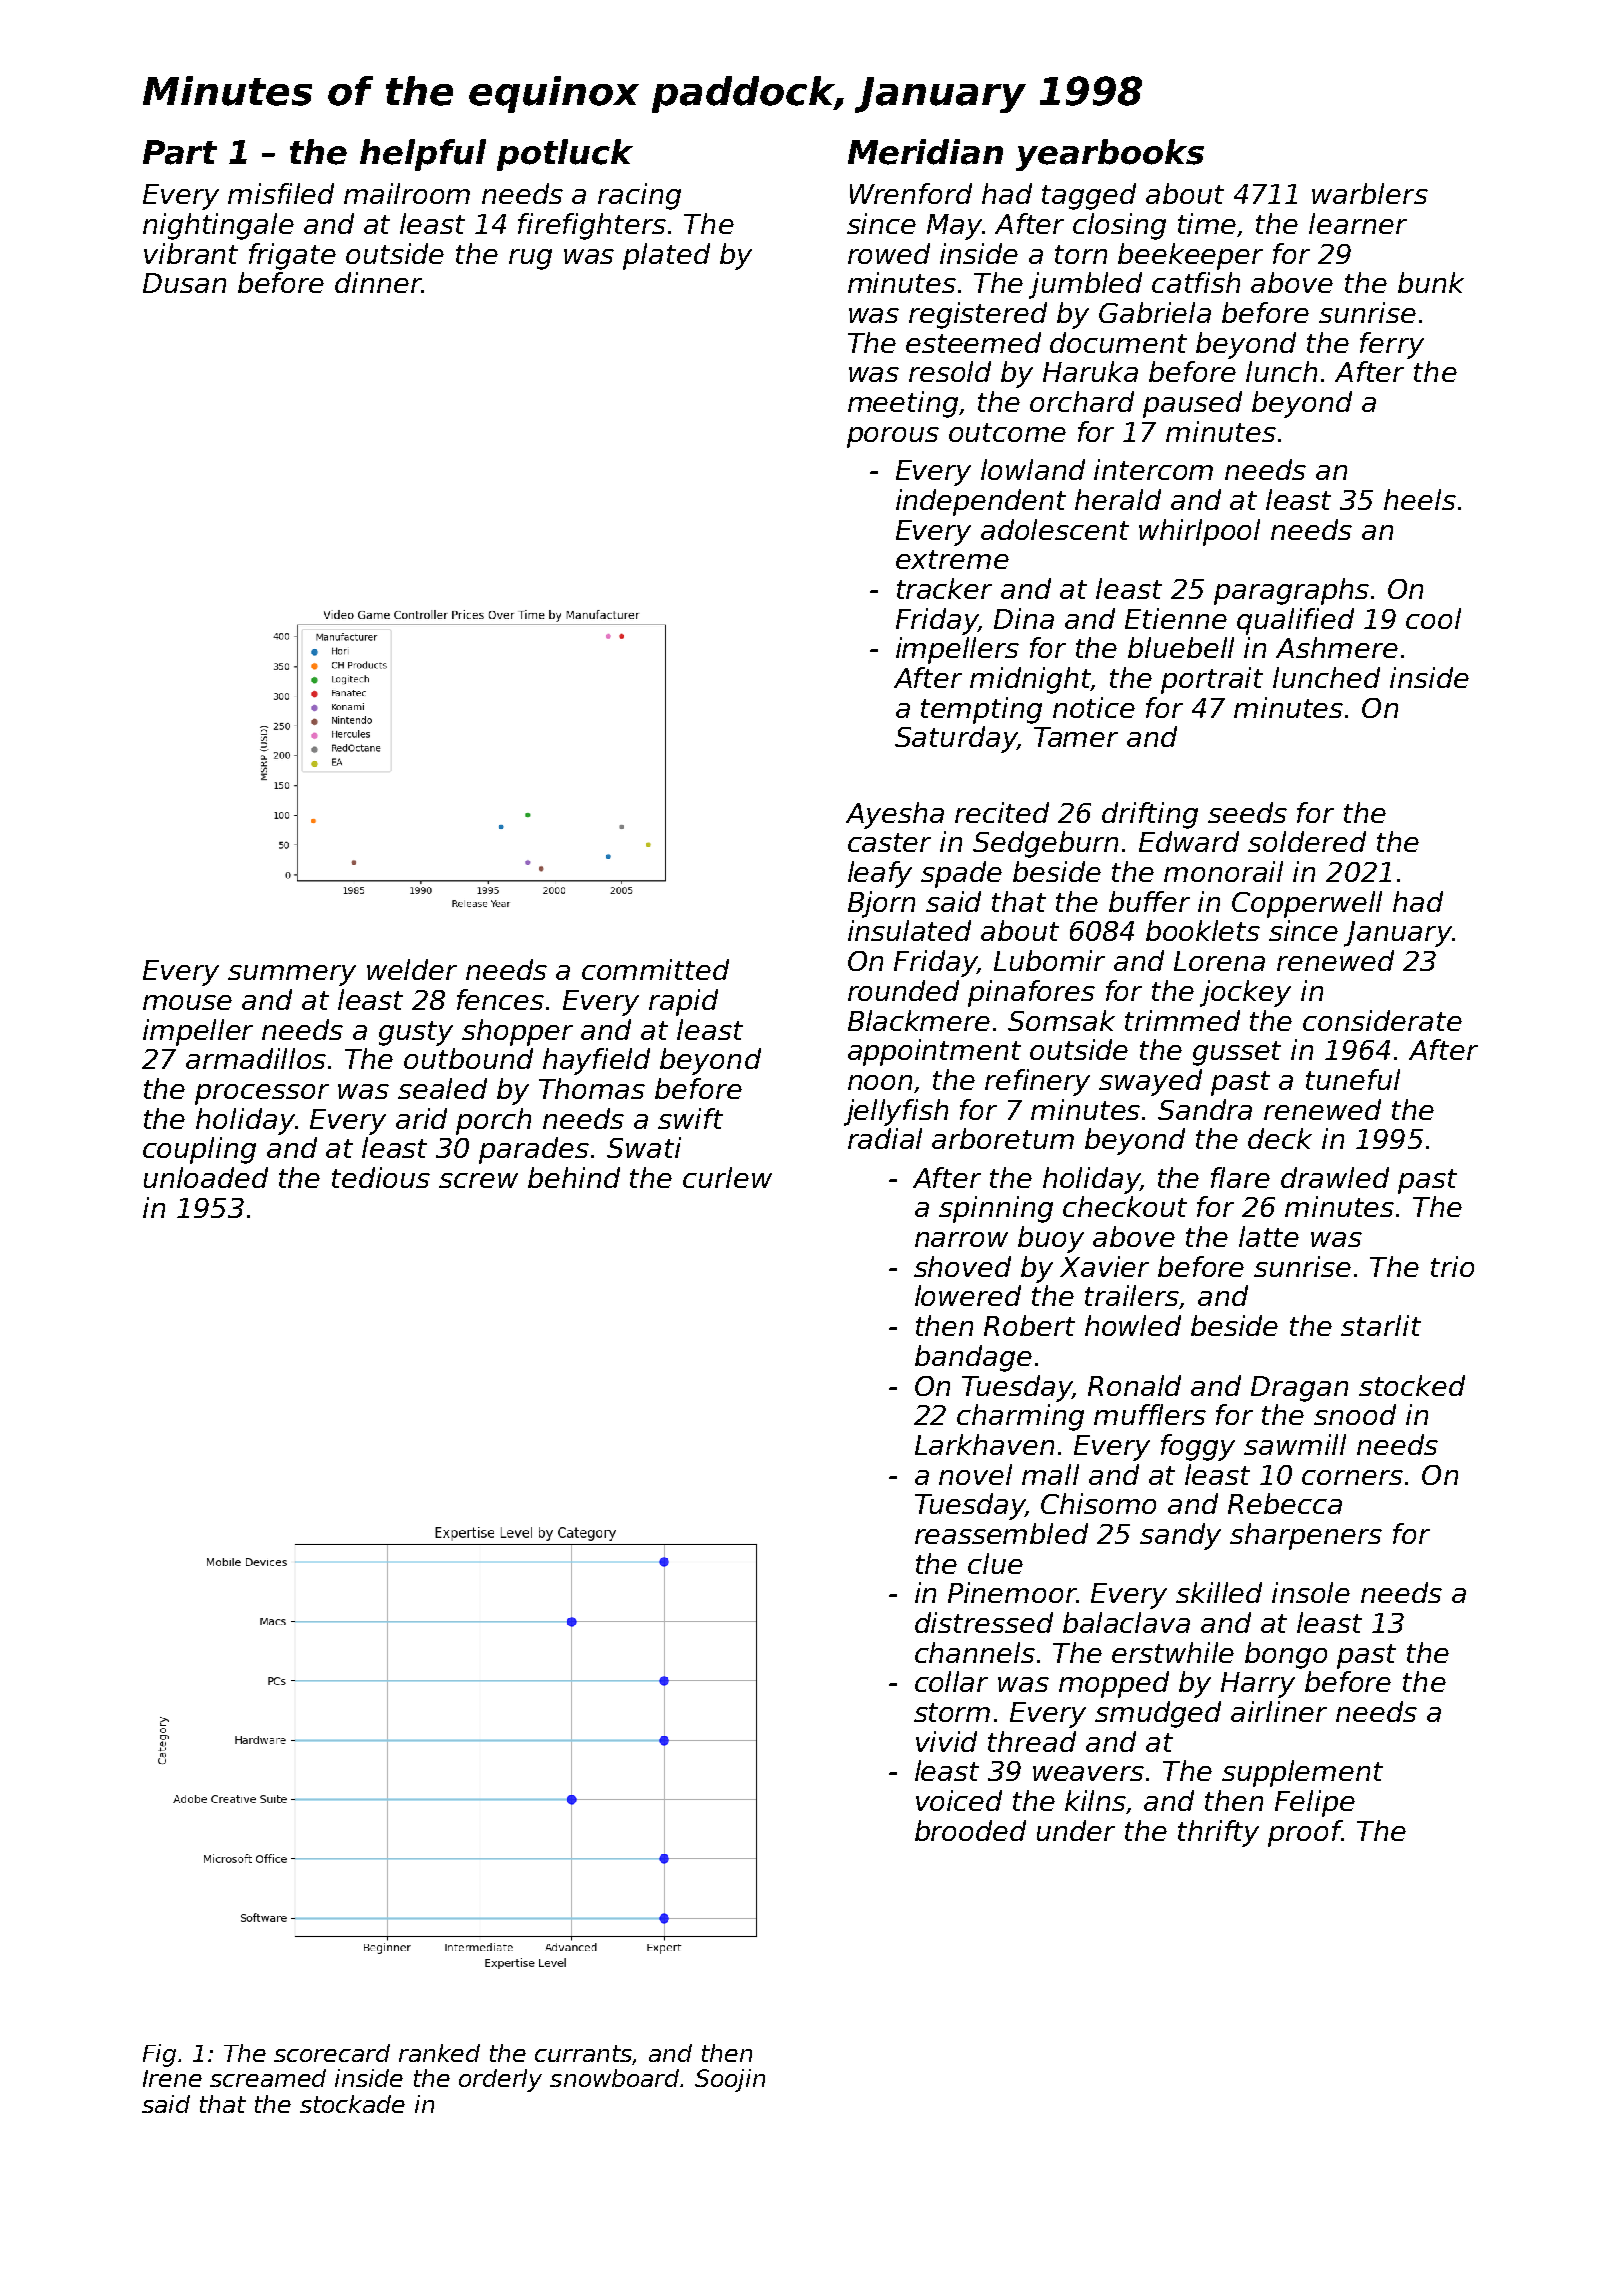 The height and width of the image is (2292, 1620). What do you see at coordinates (1149, 901) in the image?
I see `buffer` at bounding box center [1149, 901].
